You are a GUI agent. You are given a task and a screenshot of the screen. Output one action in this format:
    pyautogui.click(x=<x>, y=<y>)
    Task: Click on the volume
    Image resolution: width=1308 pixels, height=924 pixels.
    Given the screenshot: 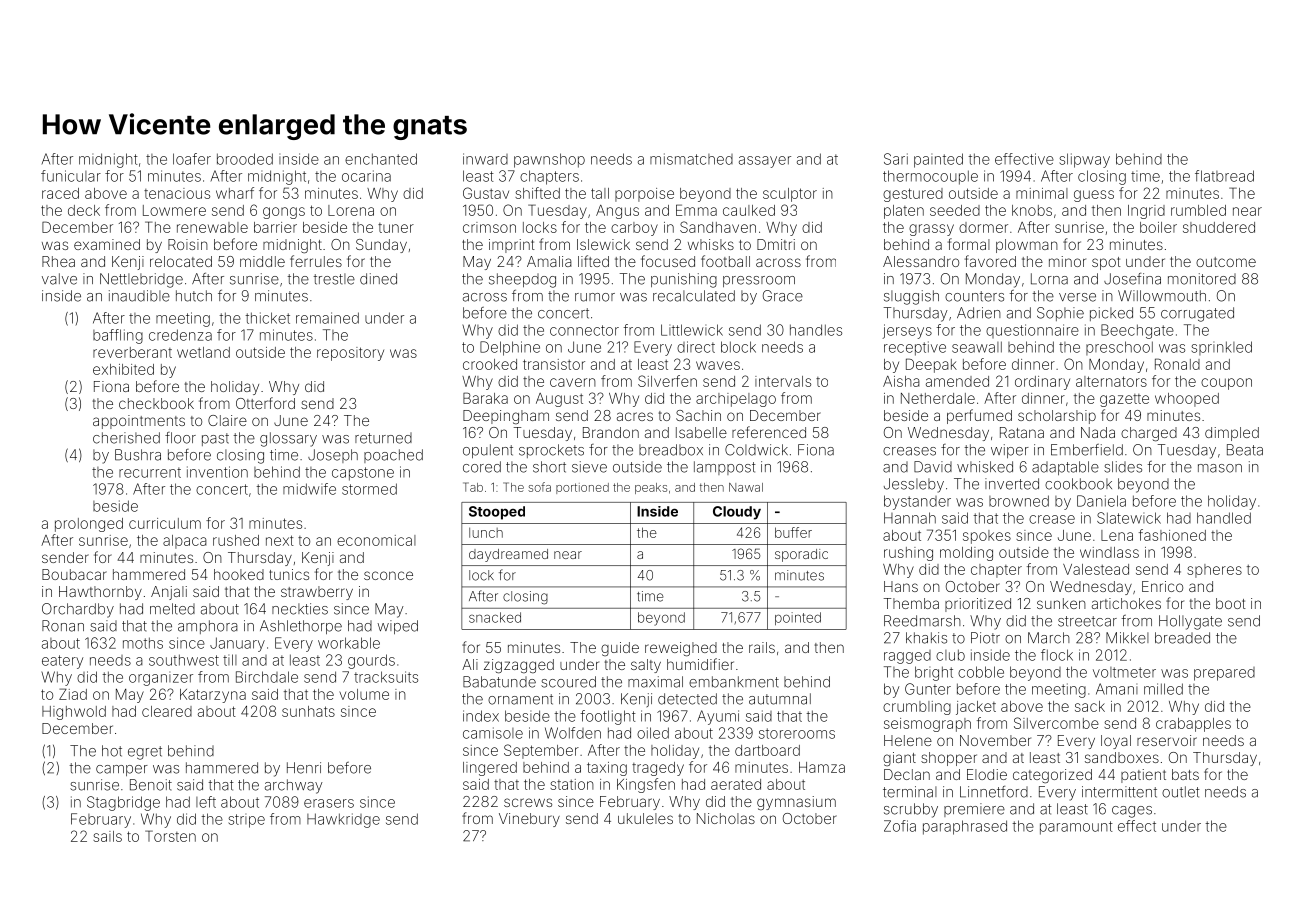 What is the action you would take?
    pyautogui.click(x=364, y=694)
